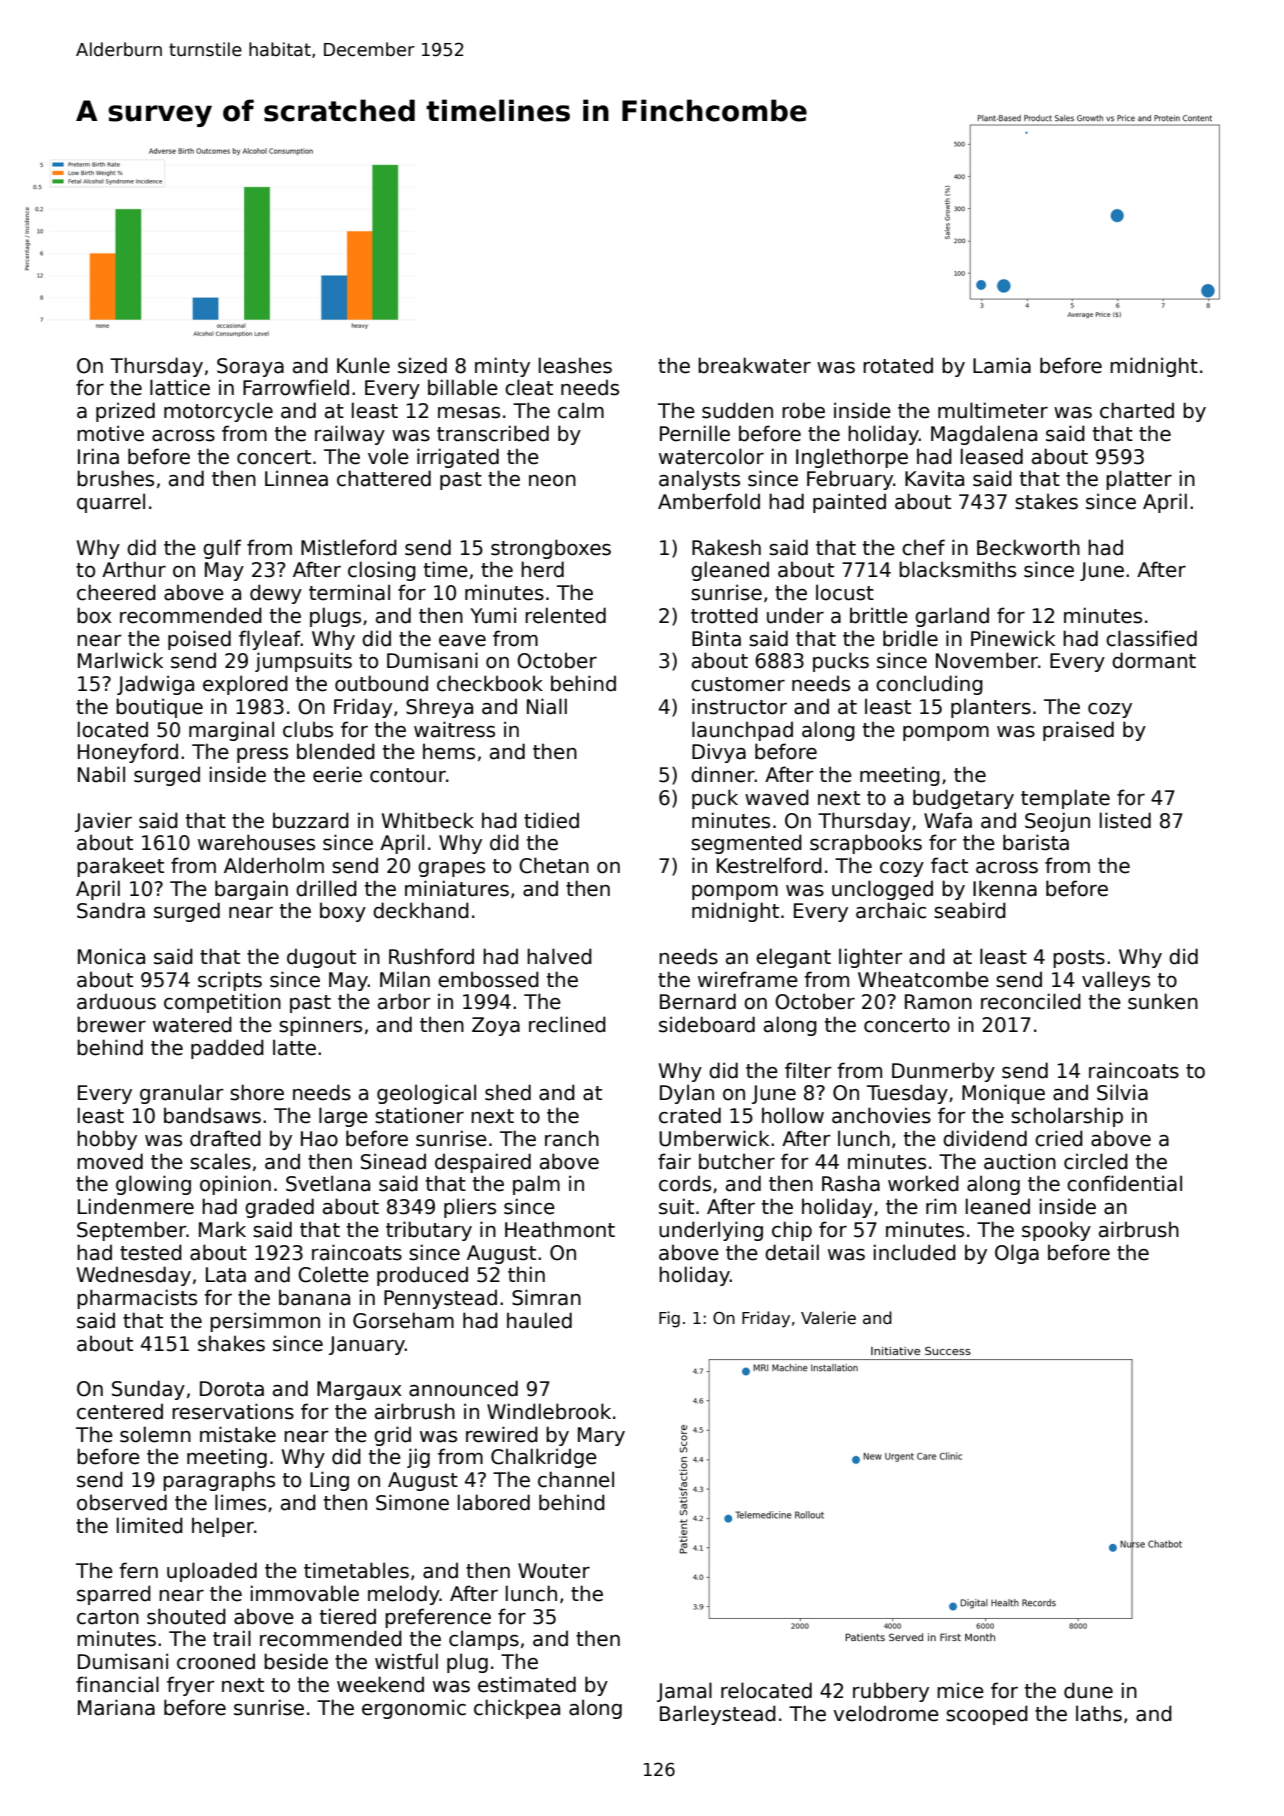 The width and height of the screenshot is (1284, 1816). What do you see at coordinates (1031, 1001) in the screenshot?
I see `reconciled` at bounding box center [1031, 1001].
